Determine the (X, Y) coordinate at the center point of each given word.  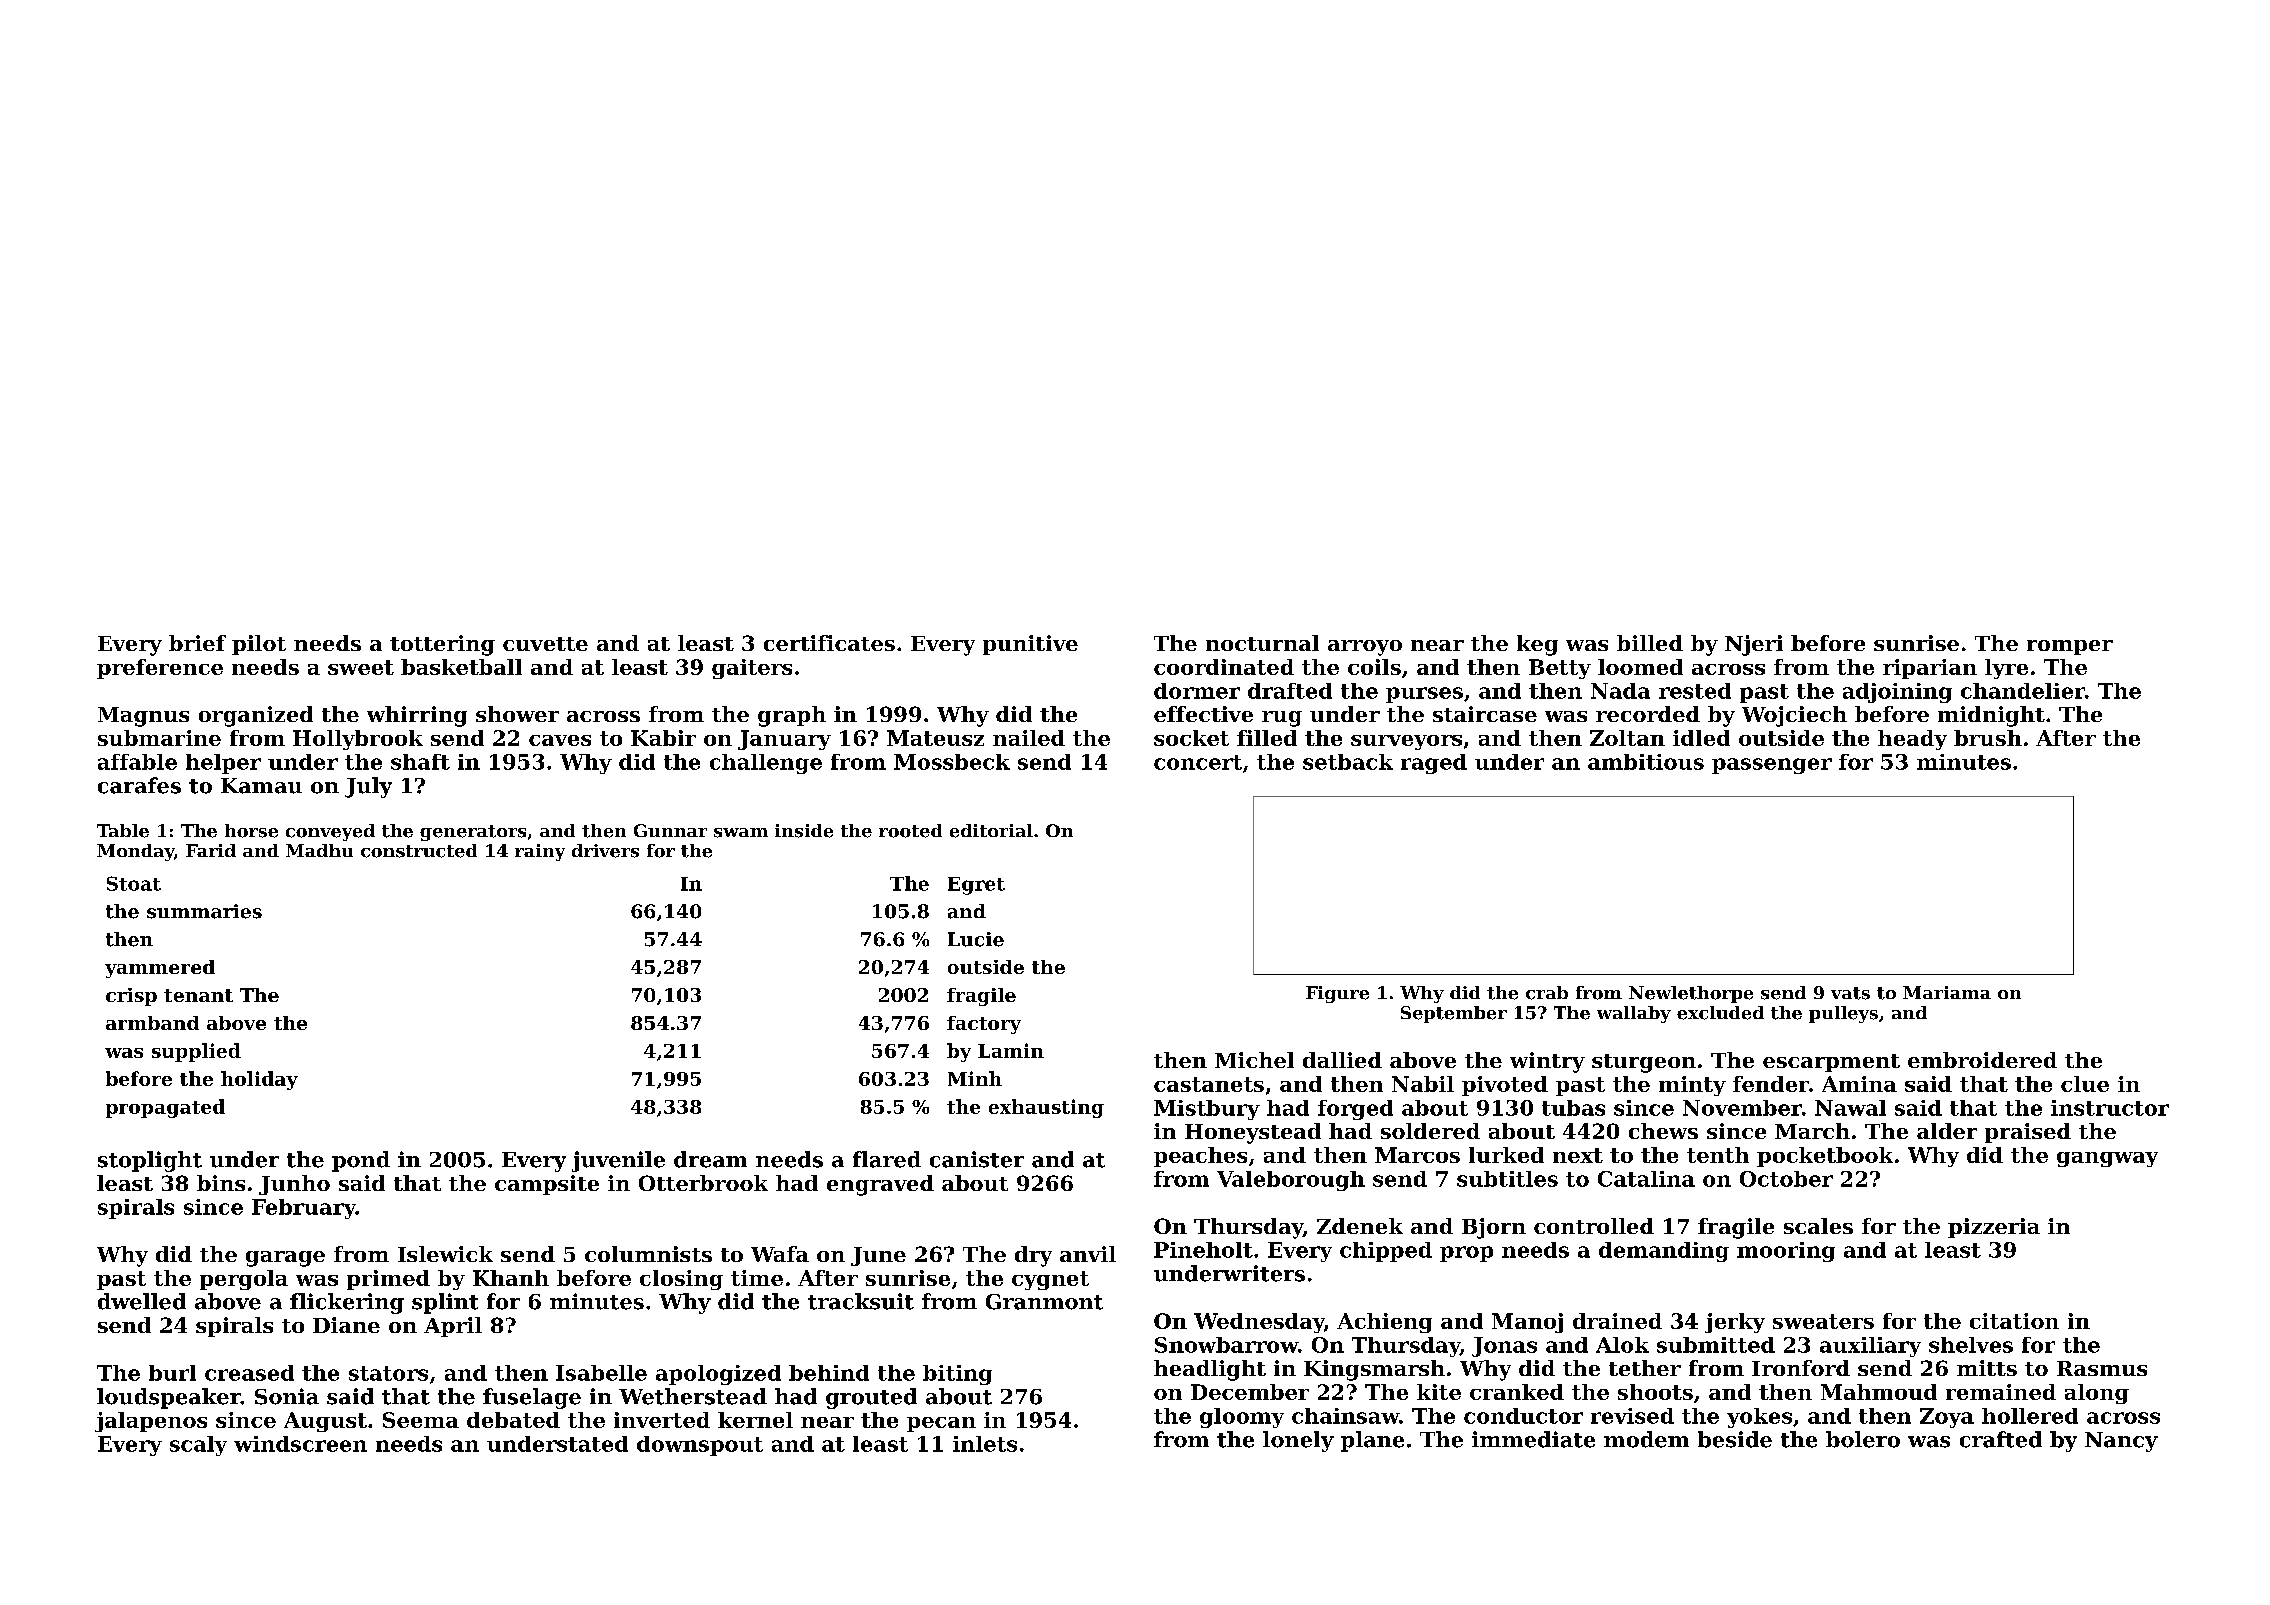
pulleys (1843, 1014)
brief (197, 643)
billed (1650, 643)
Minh (975, 1078)
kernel (755, 1420)
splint (445, 1303)
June (878, 1256)
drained (1617, 1321)
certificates (829, 643)
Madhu (319, 850)
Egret (976, 886)
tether (1645, 1368)
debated (513, 1420)
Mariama (1947, 992)
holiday (259, 1080)
